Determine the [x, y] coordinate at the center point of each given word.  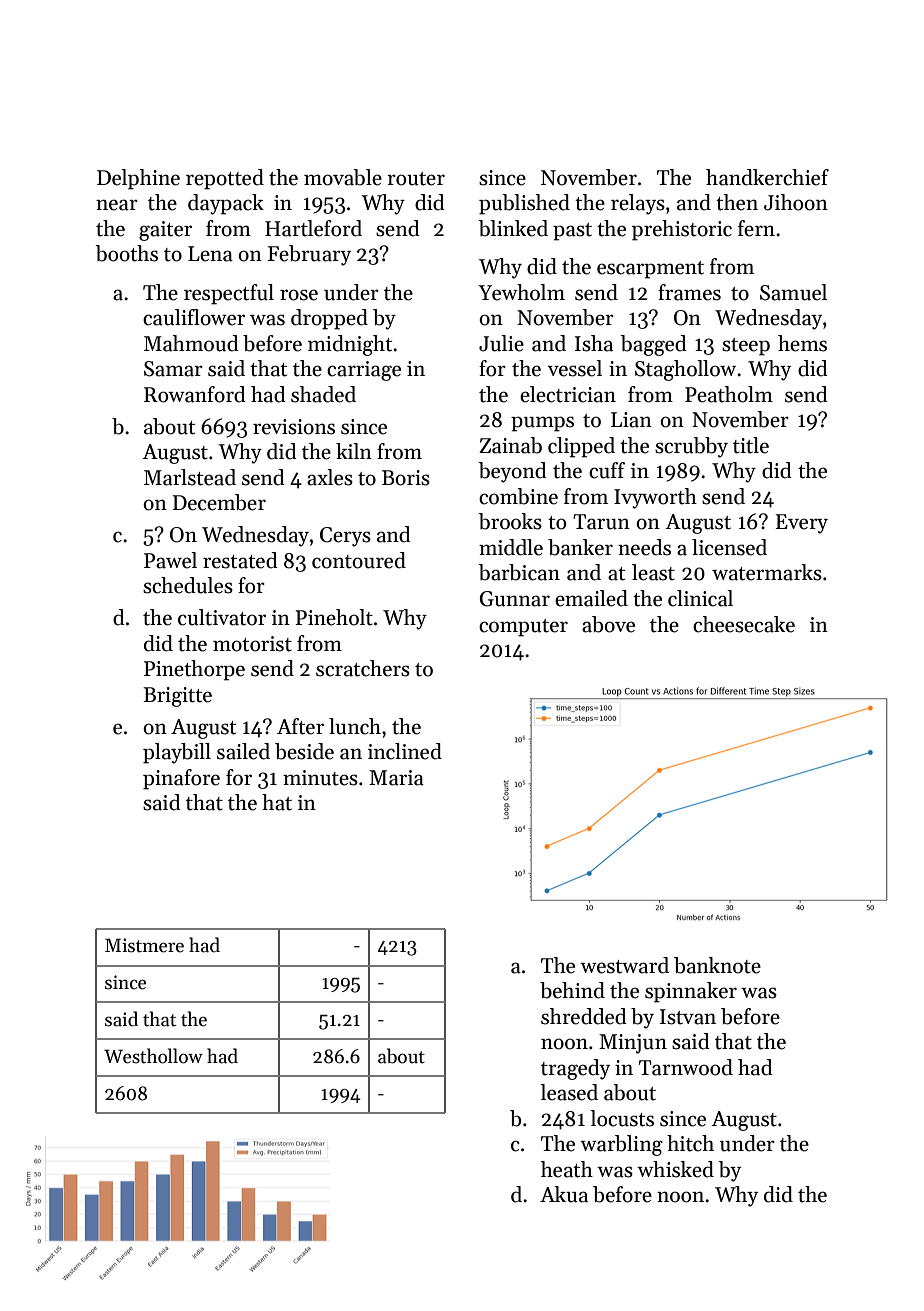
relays [638, 204]
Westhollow [153, 1056]
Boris [406, 478]
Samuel [793, 292]
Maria [396, 778]
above [608, 624]
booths [126, 253]
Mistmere [144, 945]
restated [240, 560]
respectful [229, 294]
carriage [364, 371]
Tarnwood [686, 1067]
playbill [177, 753]
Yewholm [521, 292]
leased [569, 1092]
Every [802, 524]
